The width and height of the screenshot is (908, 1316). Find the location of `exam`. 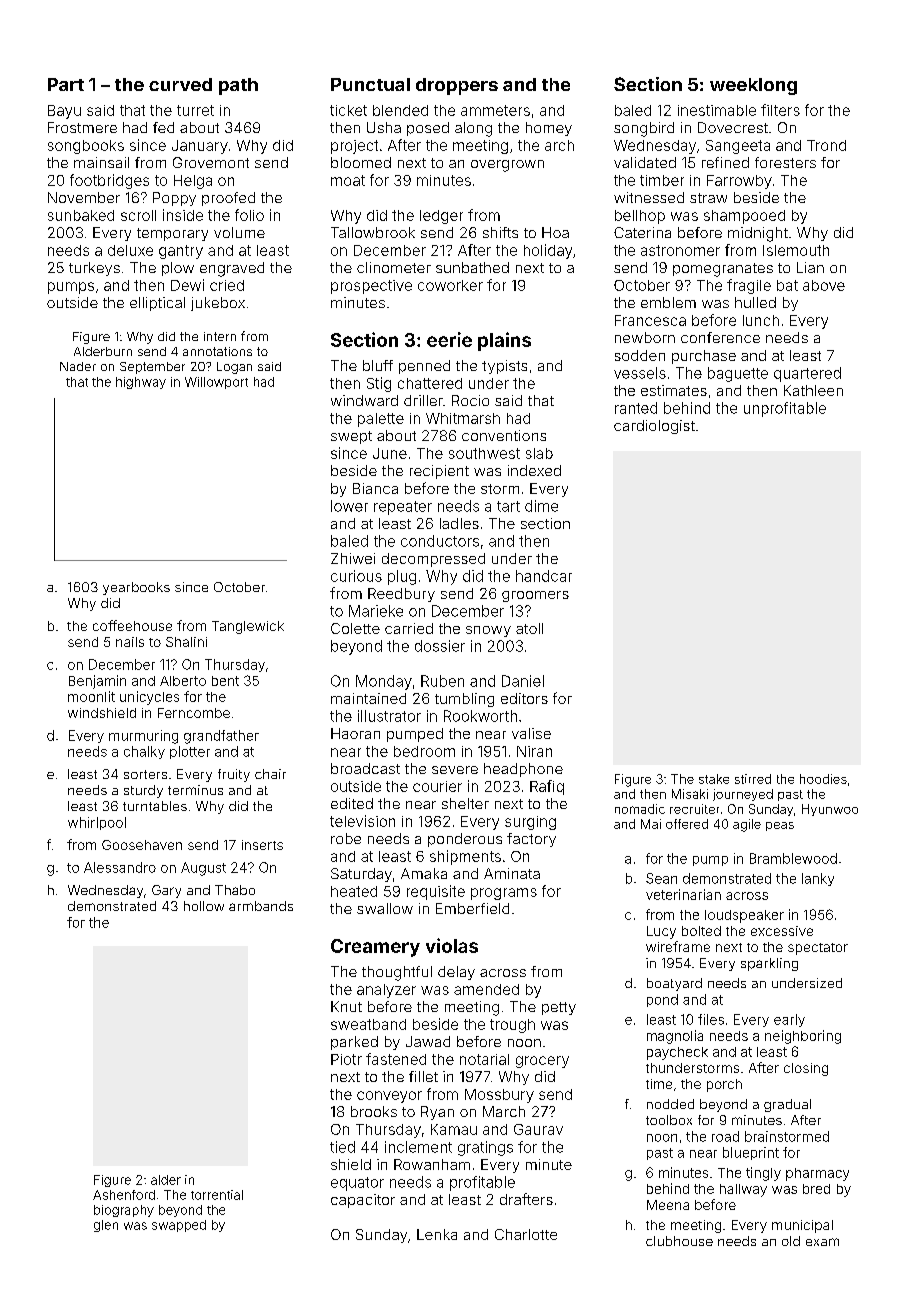

exam is located at coordinates (822, 1242).
